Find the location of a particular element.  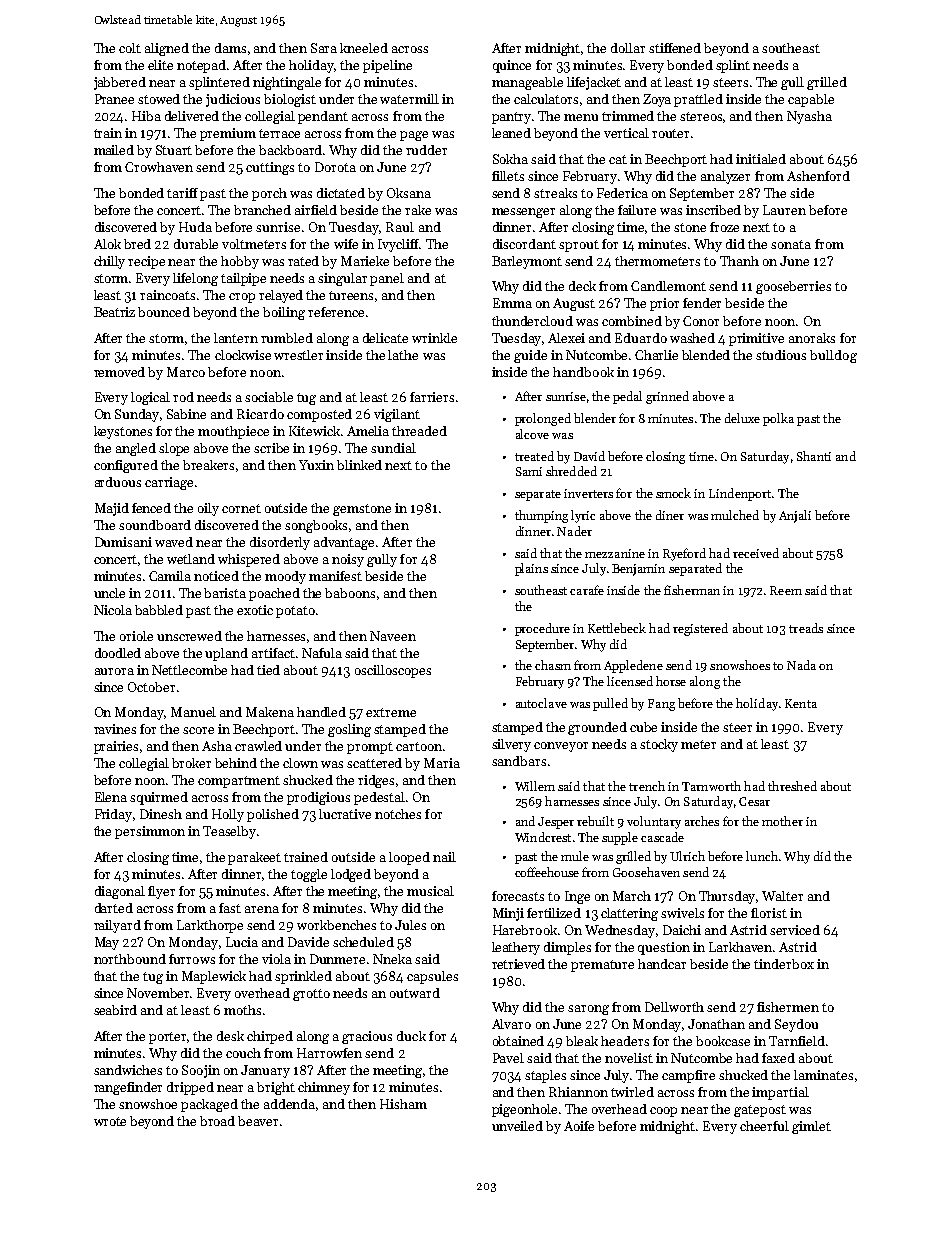

gimlet is located at coordinates (811, 1127).
